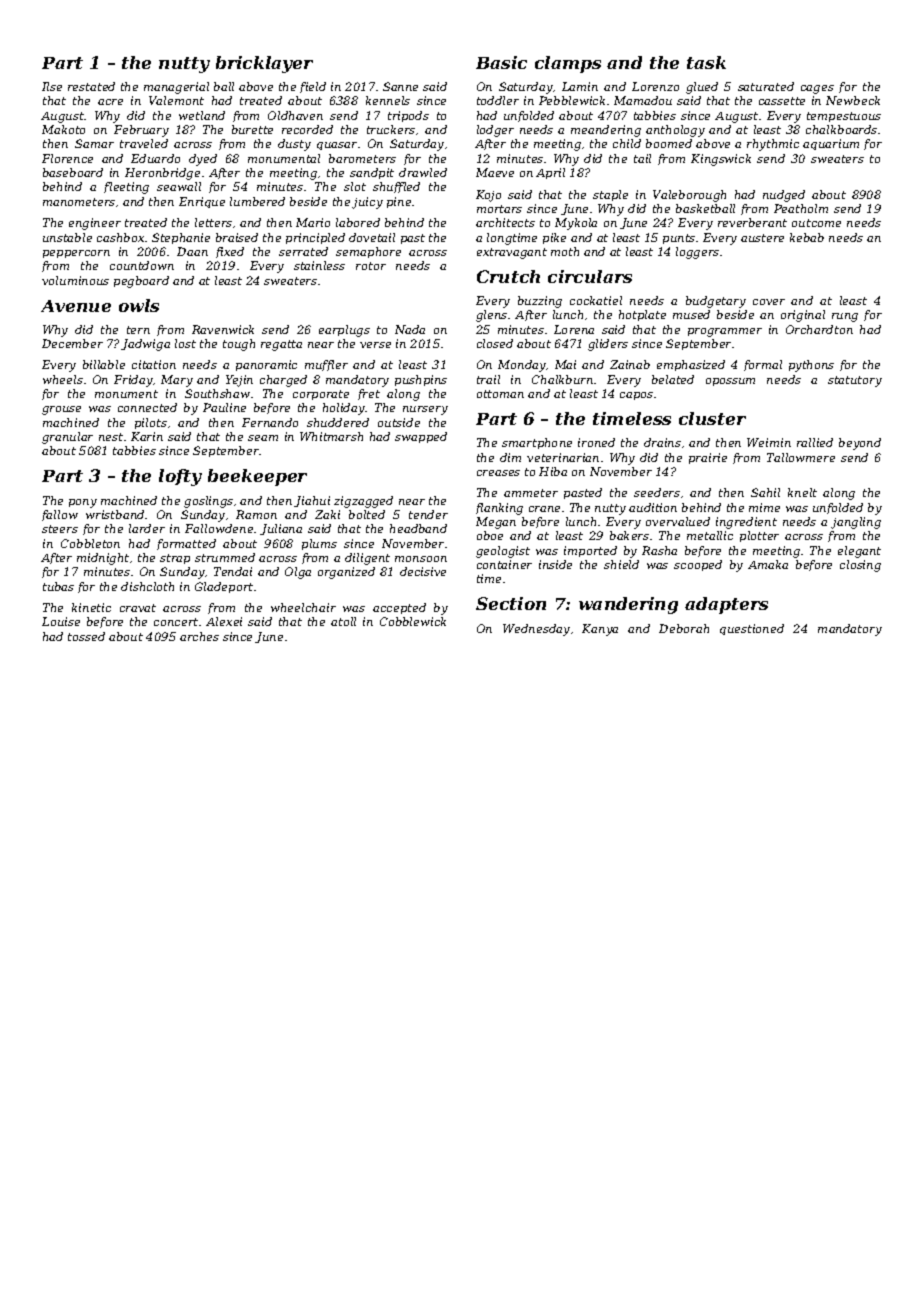 This document has width=924, height=1308. Describe the element at coordinates (801, 208) in the document. I see `Peatholm` at that location.
